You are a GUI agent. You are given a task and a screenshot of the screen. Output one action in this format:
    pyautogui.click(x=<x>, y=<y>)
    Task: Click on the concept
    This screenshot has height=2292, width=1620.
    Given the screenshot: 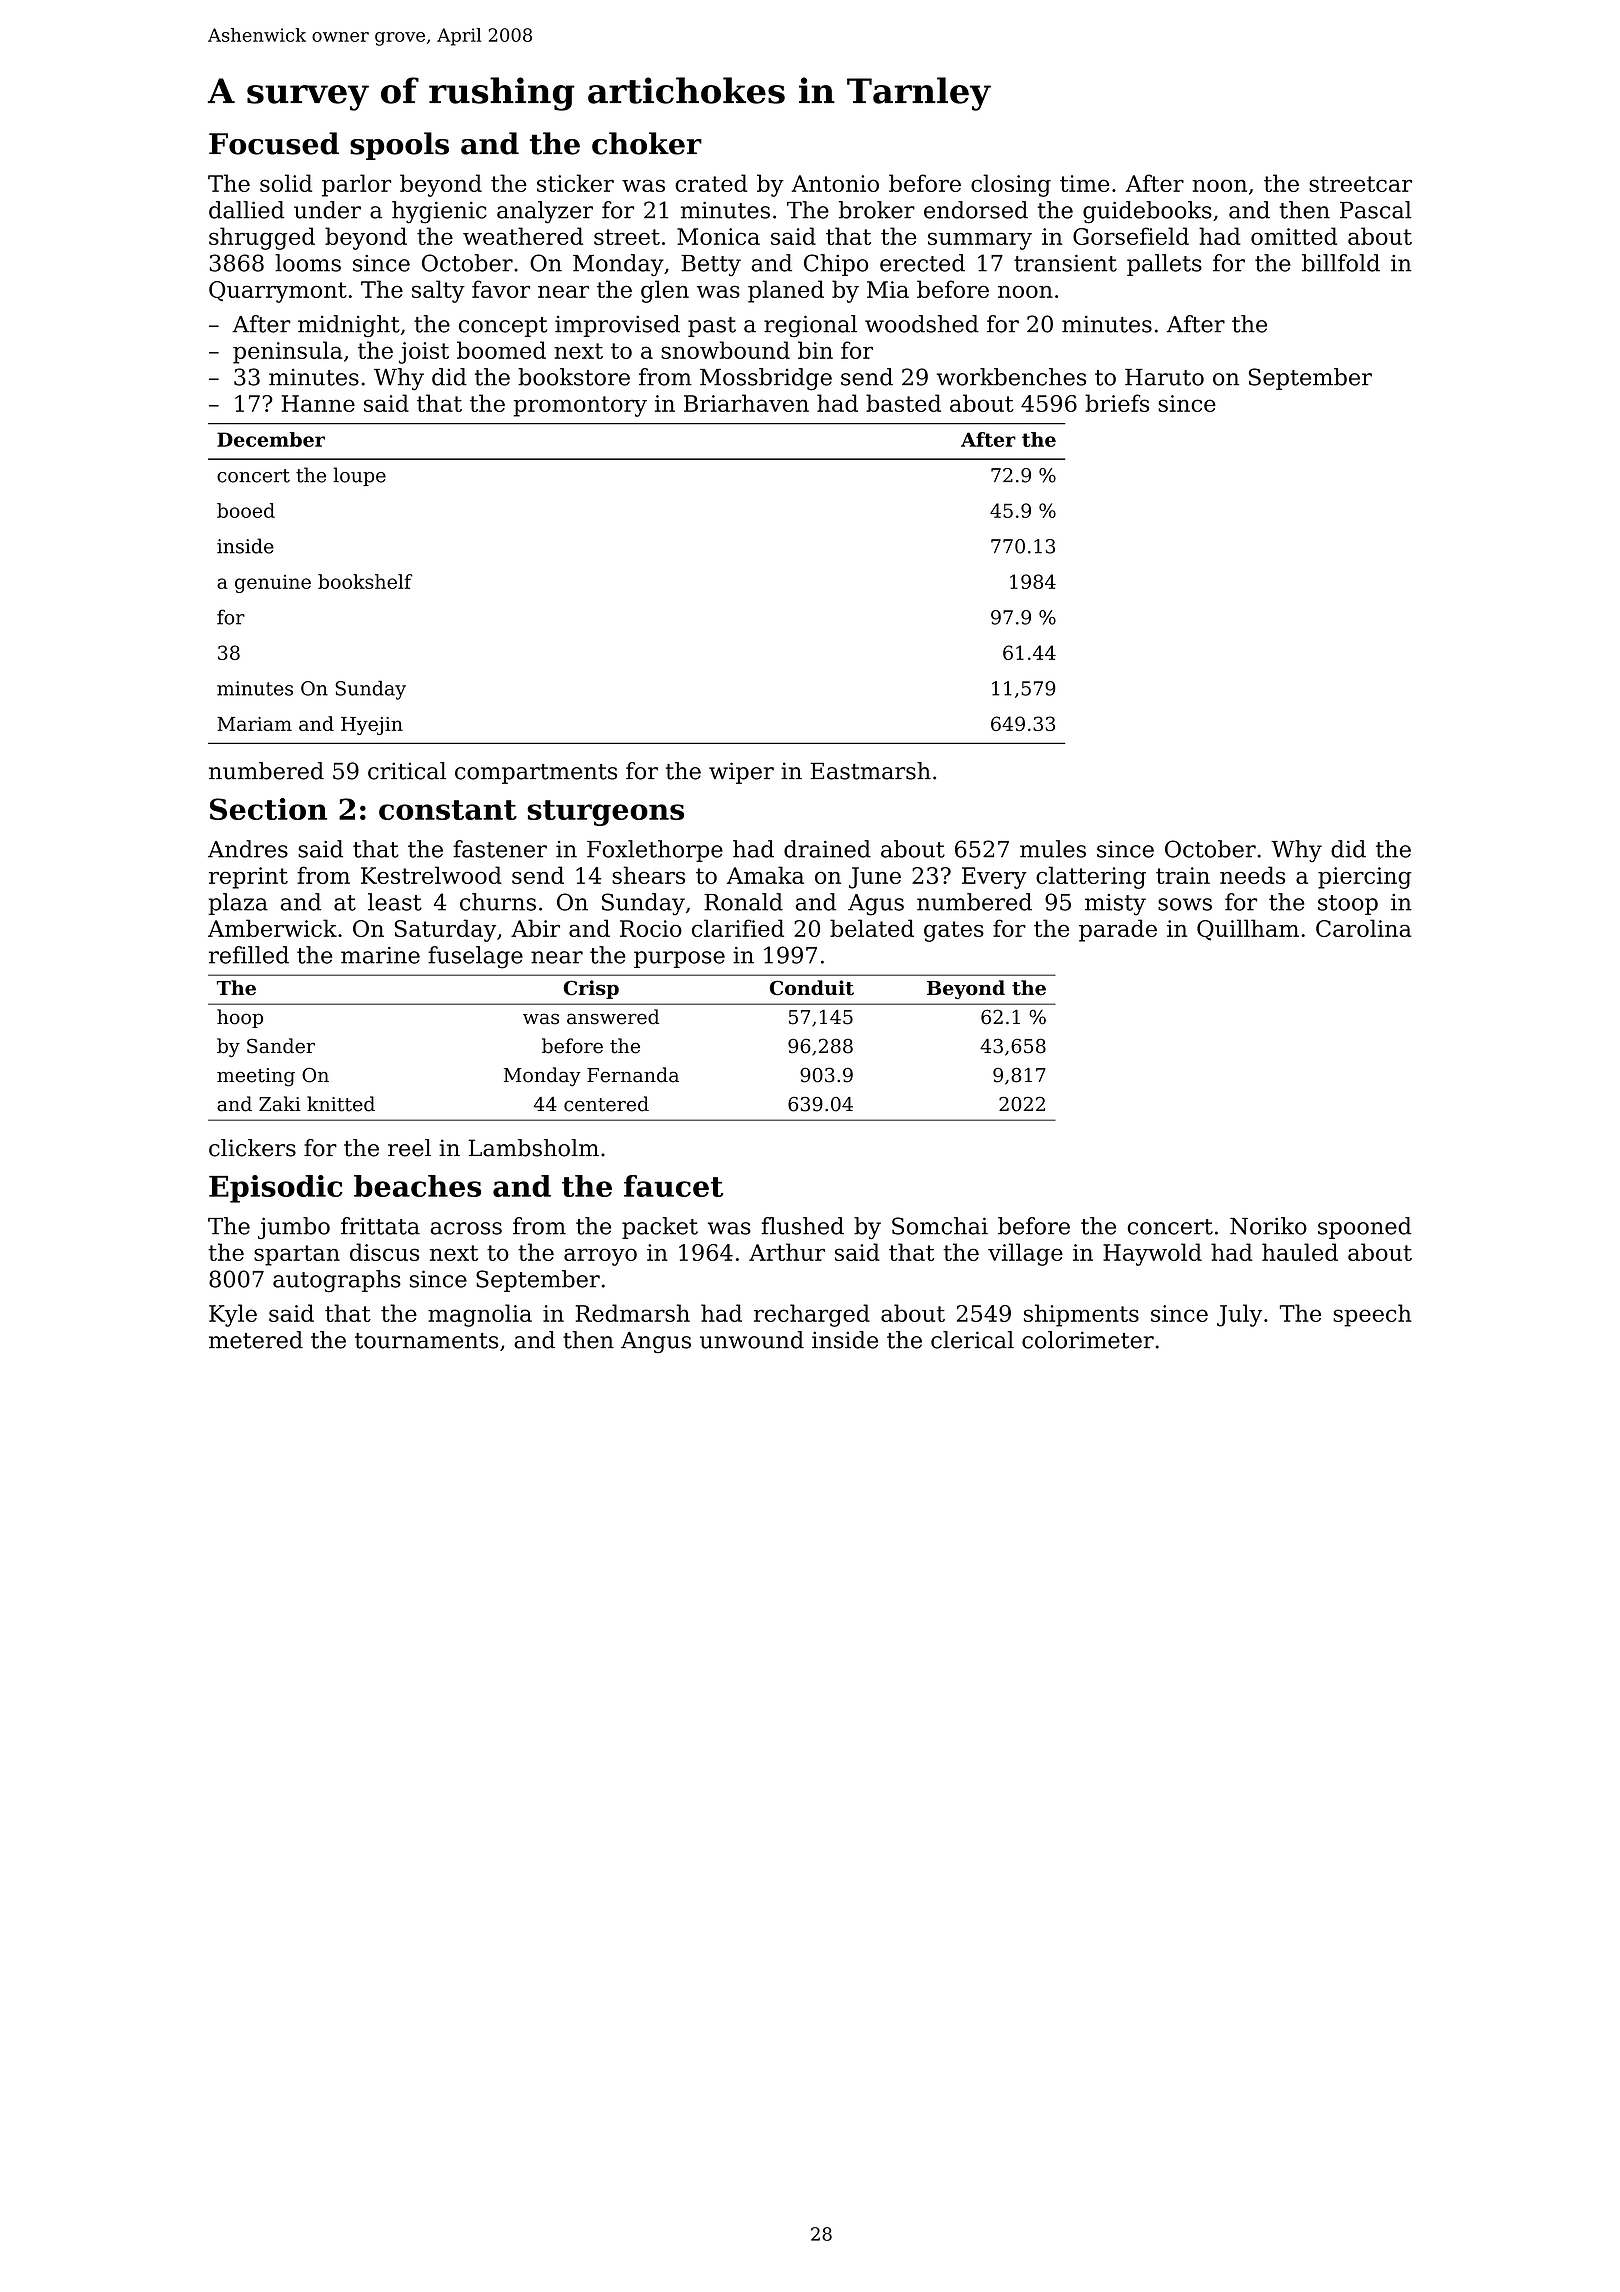 What is the action you would take?
    pyautogui.click(x=503, y=327)
